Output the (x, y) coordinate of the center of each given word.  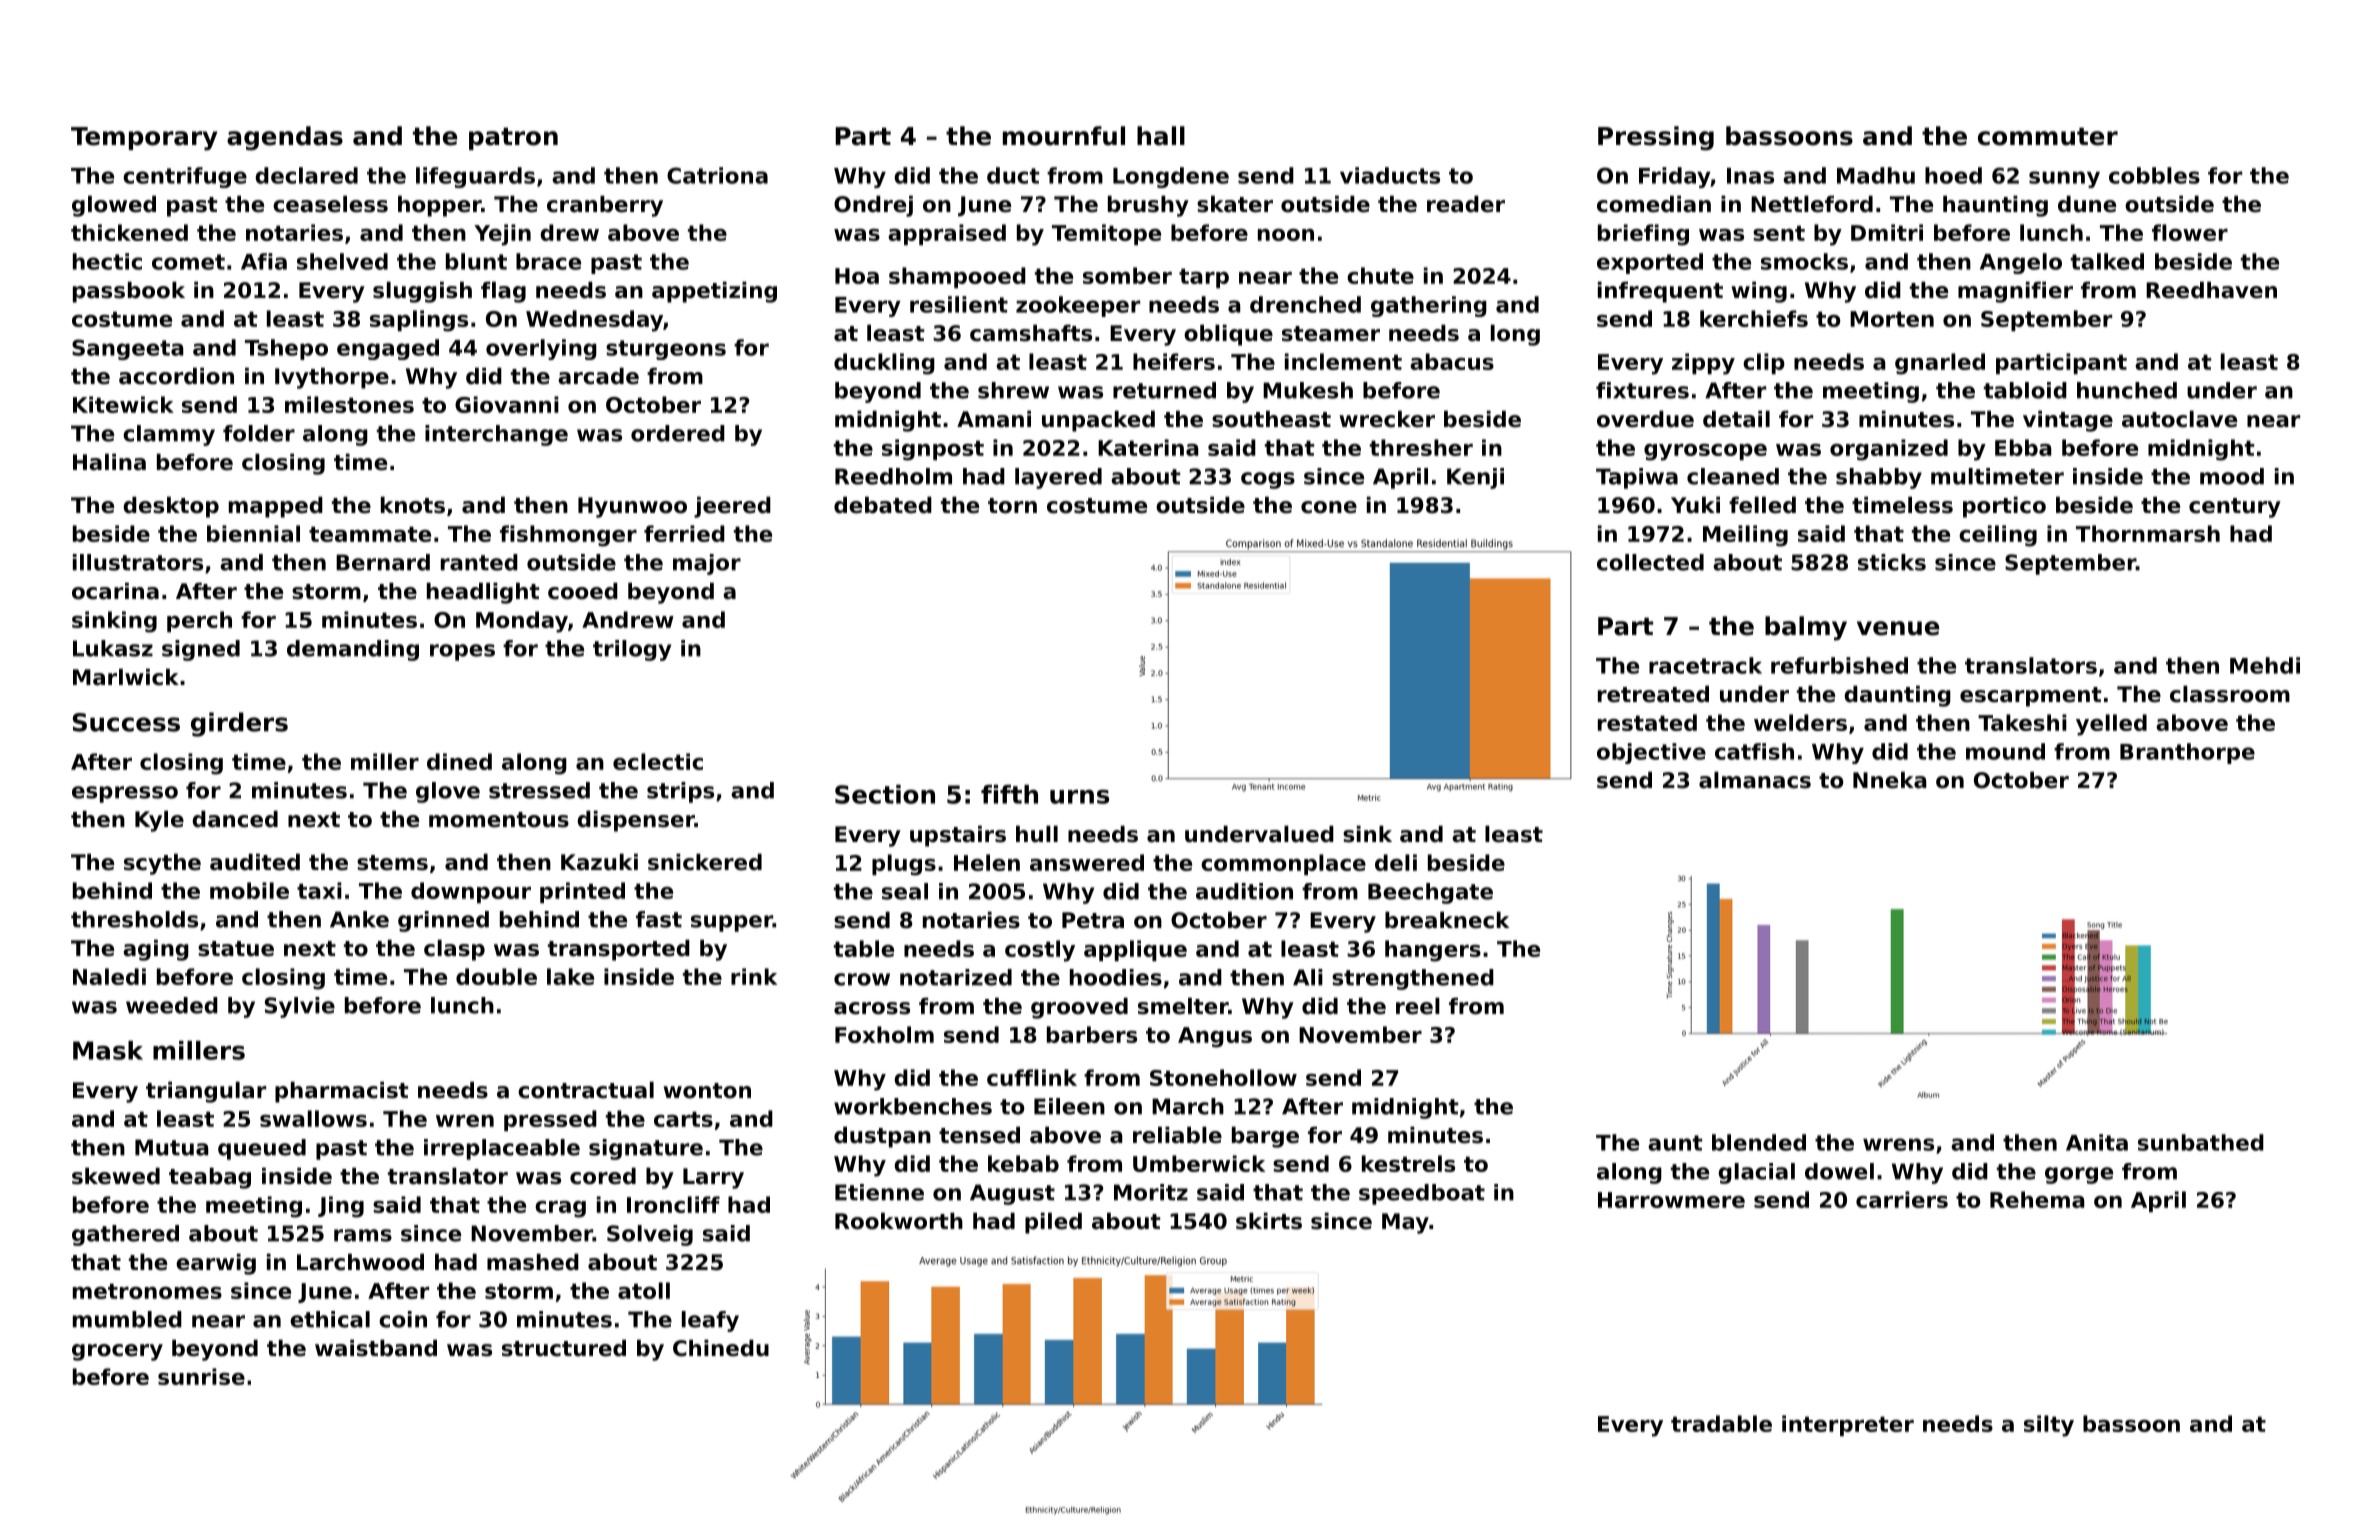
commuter (2048, 136)
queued (262, 1149)
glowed (114, 206)
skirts (1269, 1221)
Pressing (1656, 138)
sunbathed (2201, 1142)
